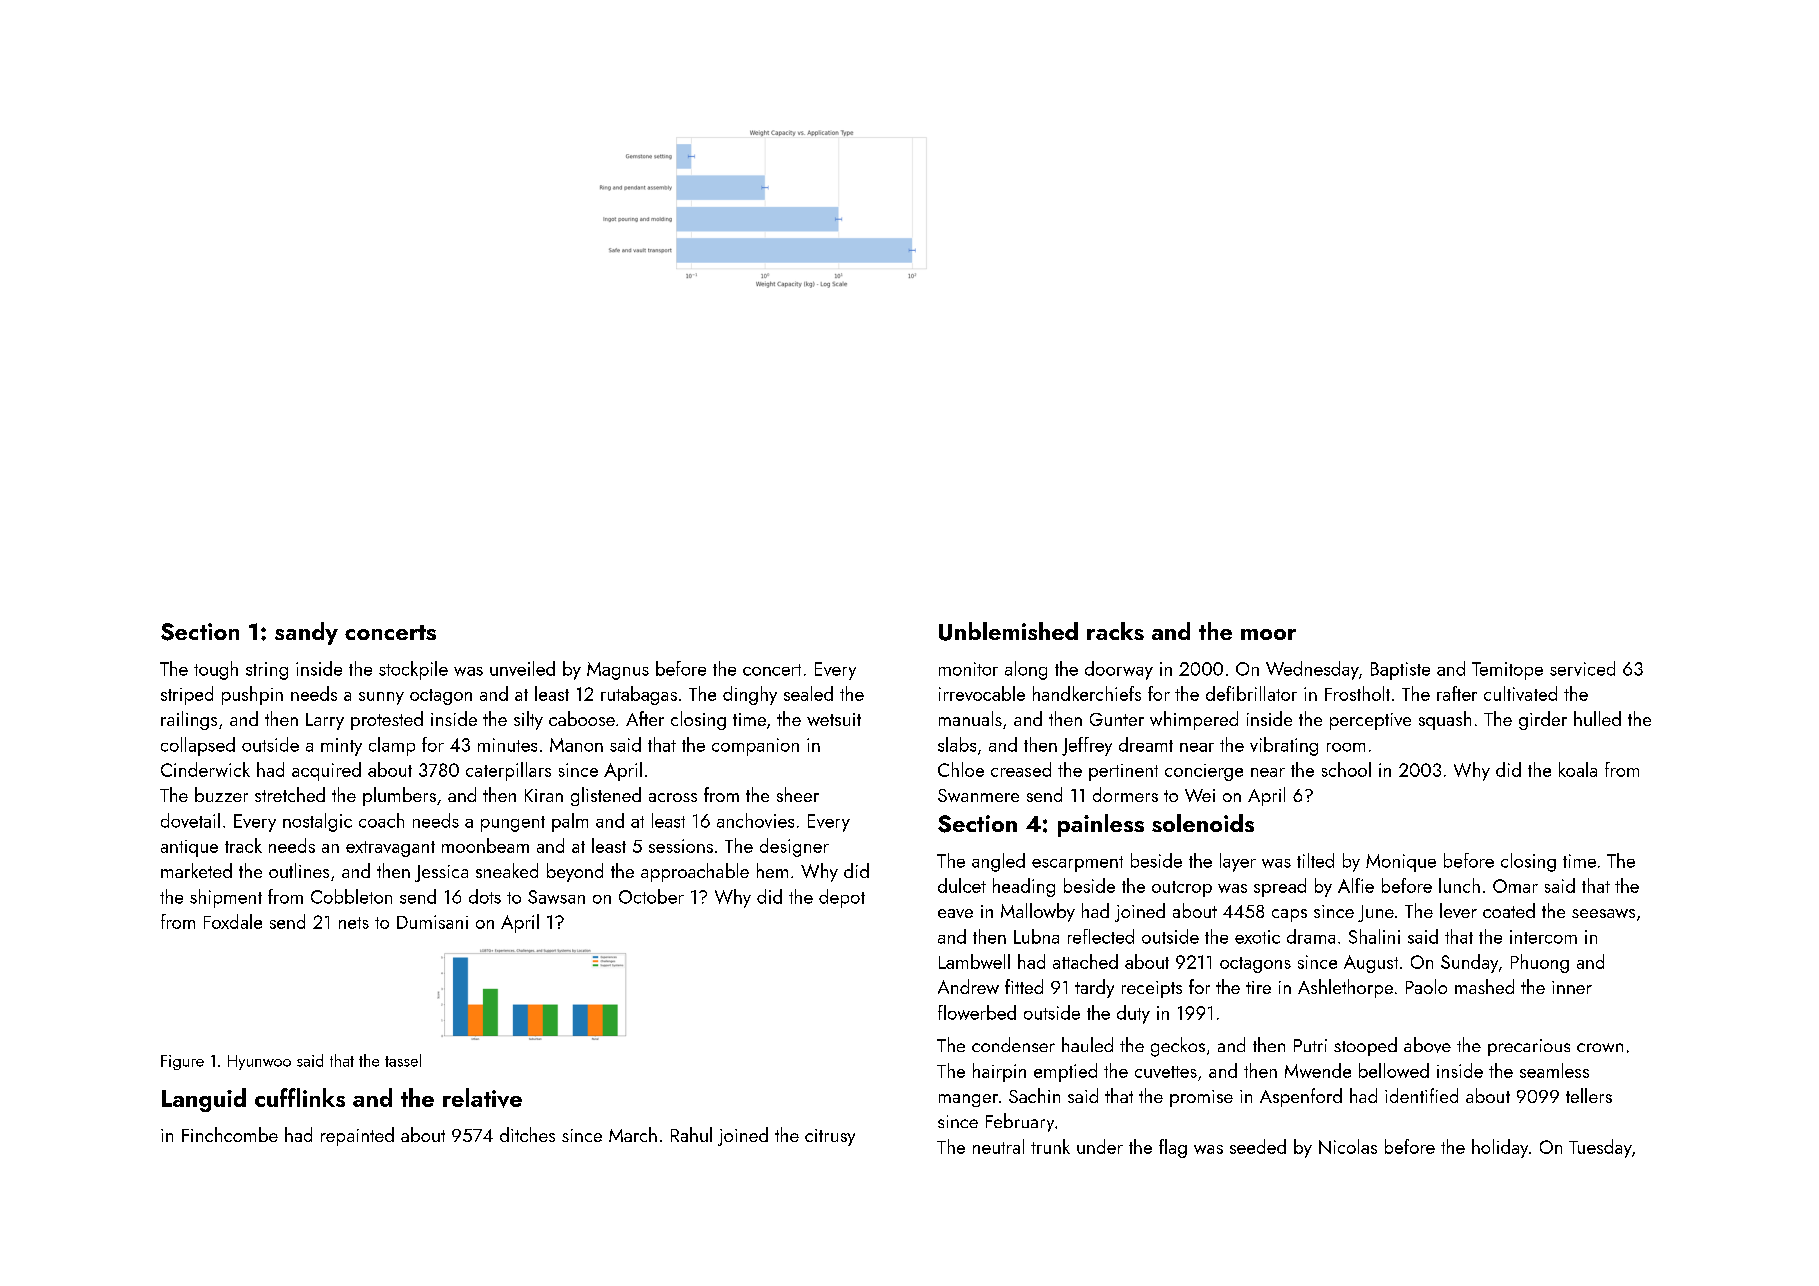  Describe the element at coordinates (306, 633) in the screenshot. I see `sandy` at that location.
